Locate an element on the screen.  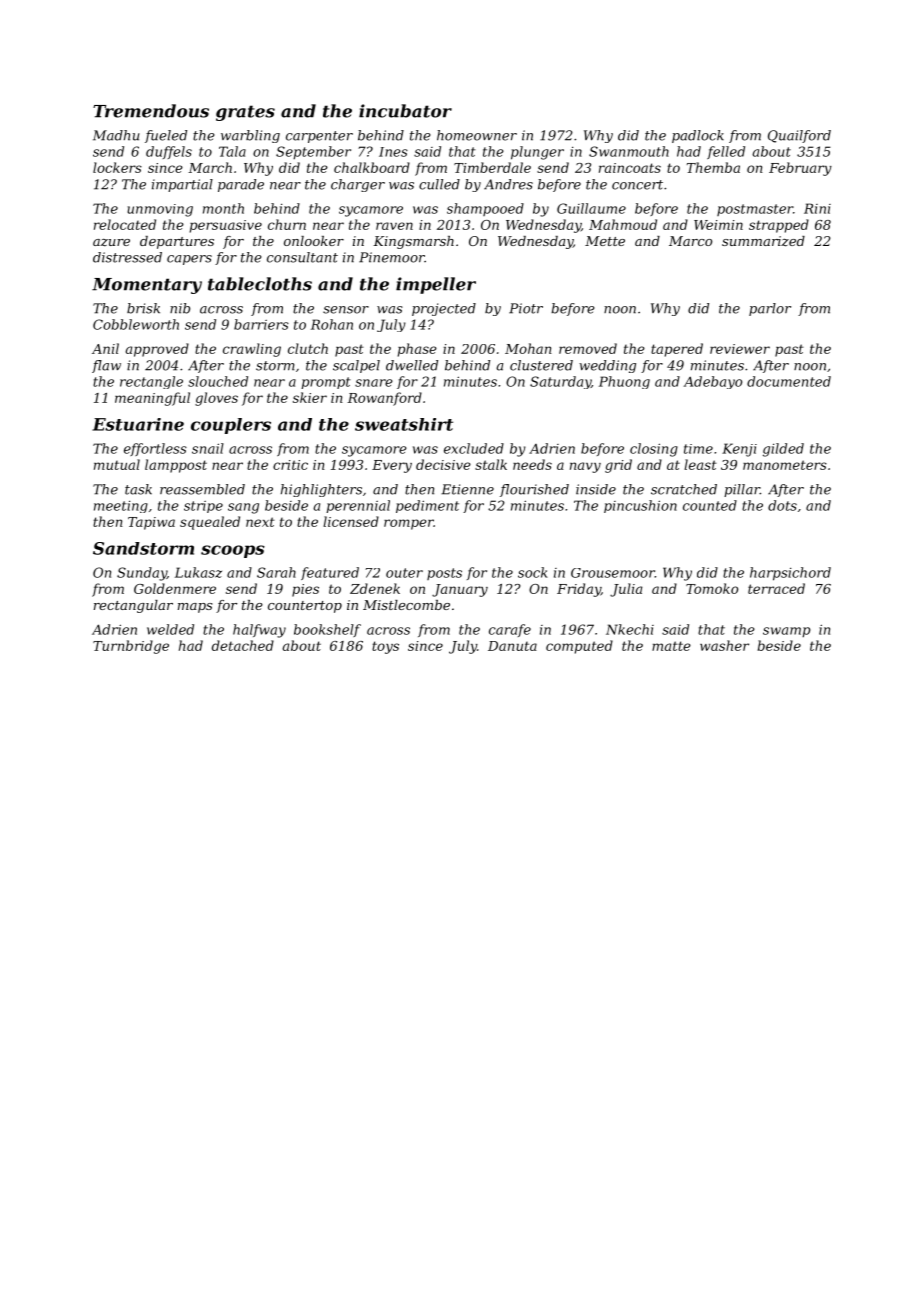
gilded is located at coordinates (783, 450).
